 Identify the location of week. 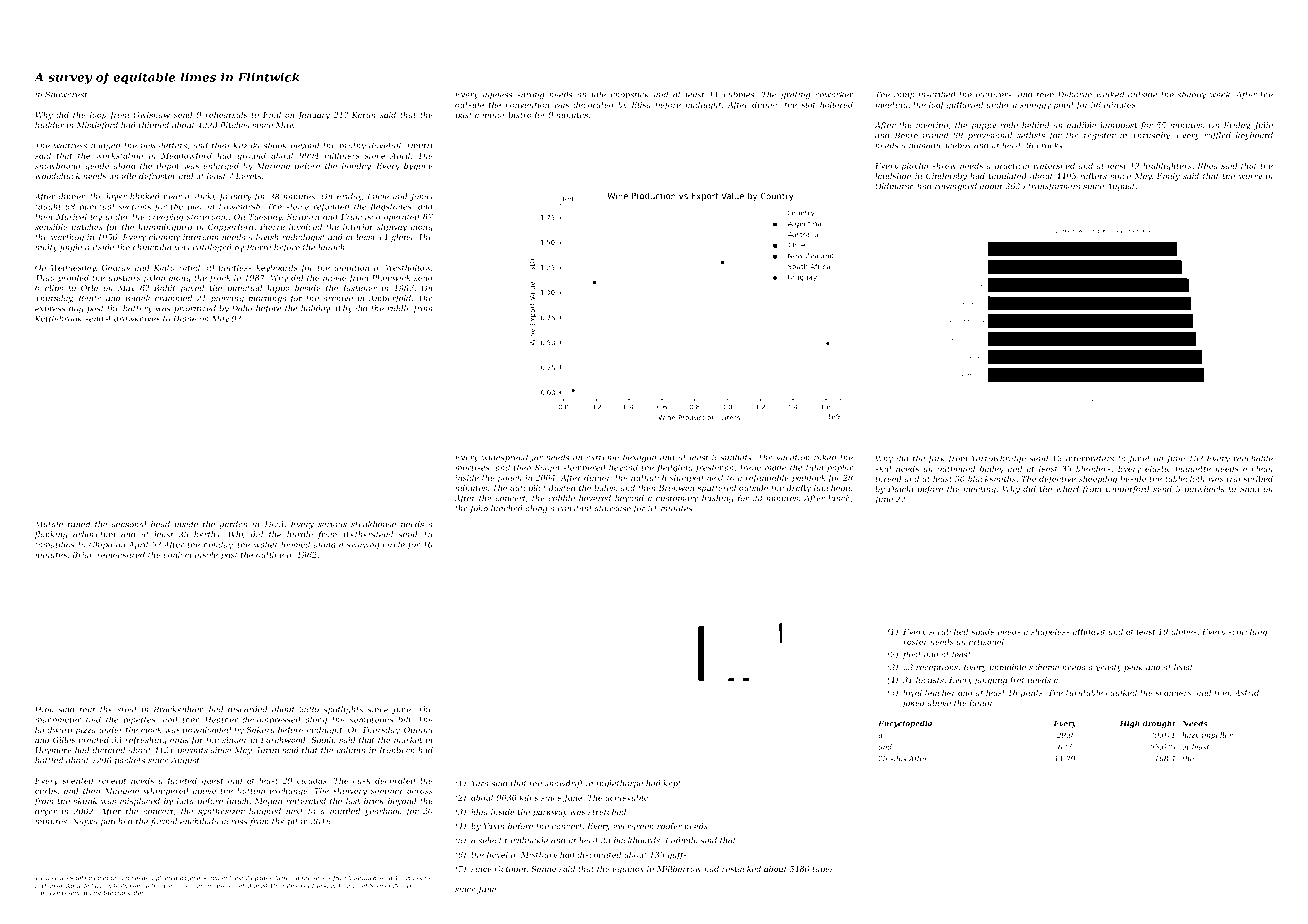
(1220, 94).
